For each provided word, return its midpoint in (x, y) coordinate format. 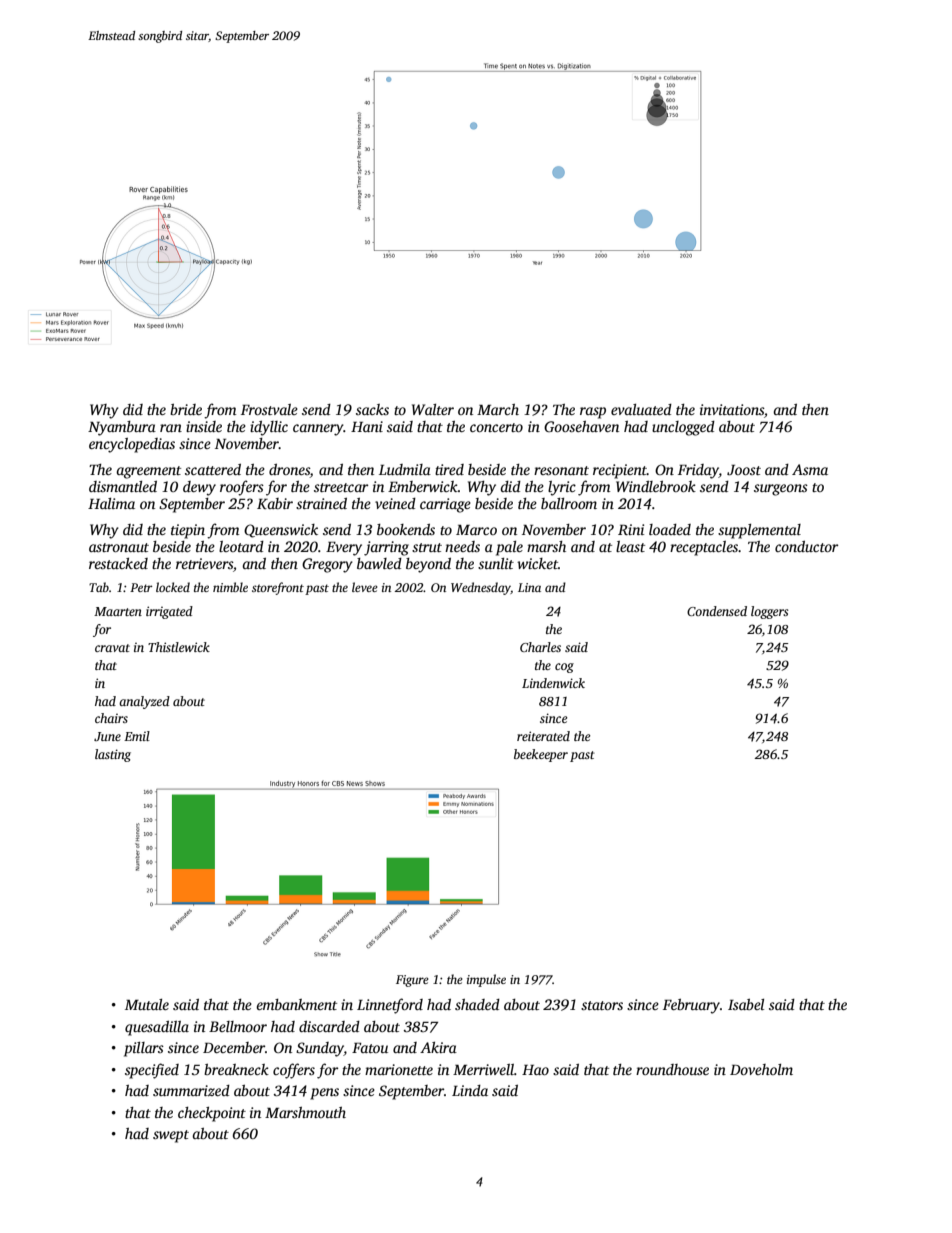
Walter (433, 409)
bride (186, 409)
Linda (470, 1090)
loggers (769, 612)
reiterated (543, 736)
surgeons (781, 490)
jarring (386, 548)
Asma (810, 469)
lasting (113, 755)
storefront (278, 588)
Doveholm (761, 1069)
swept (171, 1136)
